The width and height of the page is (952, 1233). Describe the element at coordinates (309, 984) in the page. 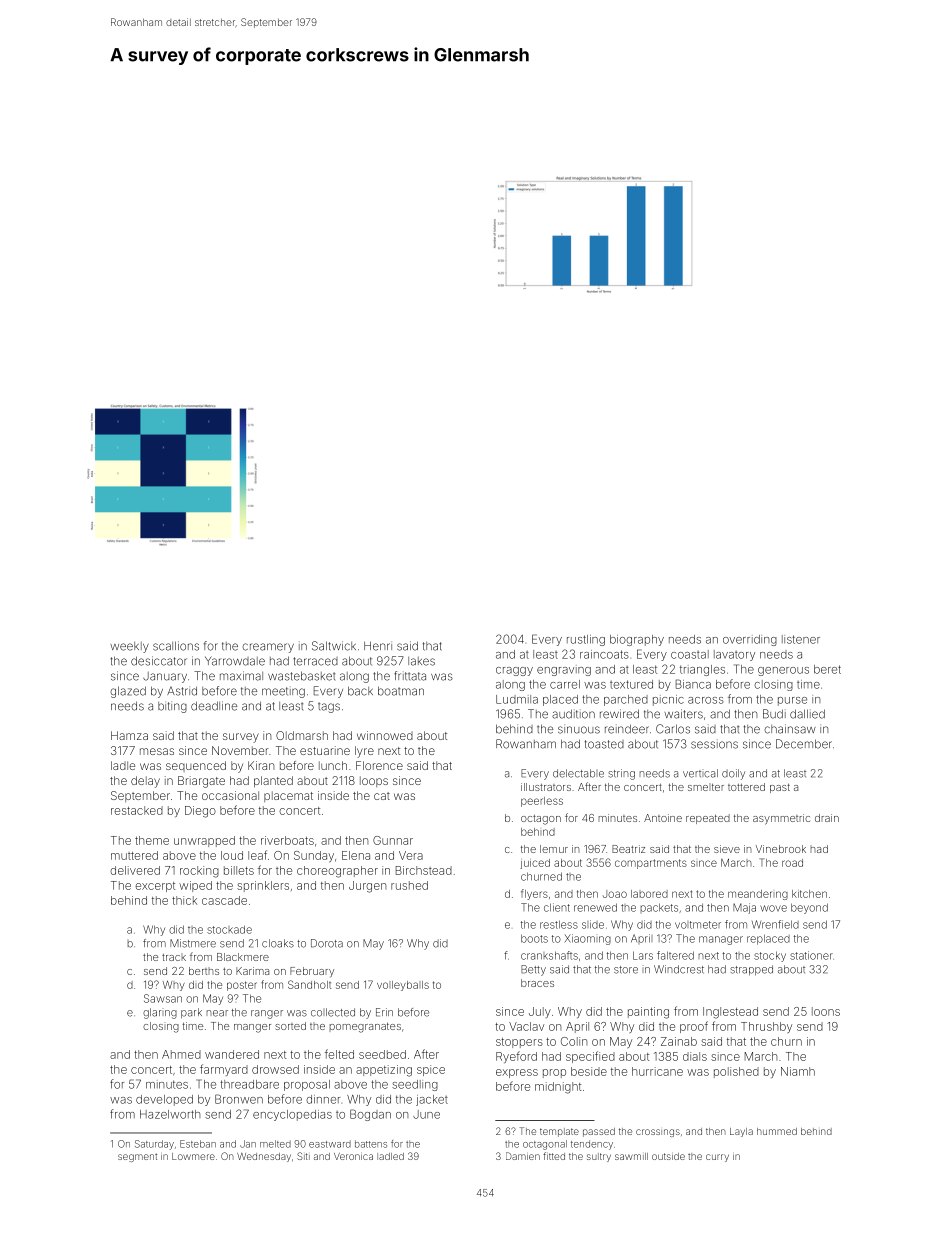

I see `Sandholt` at that location.
